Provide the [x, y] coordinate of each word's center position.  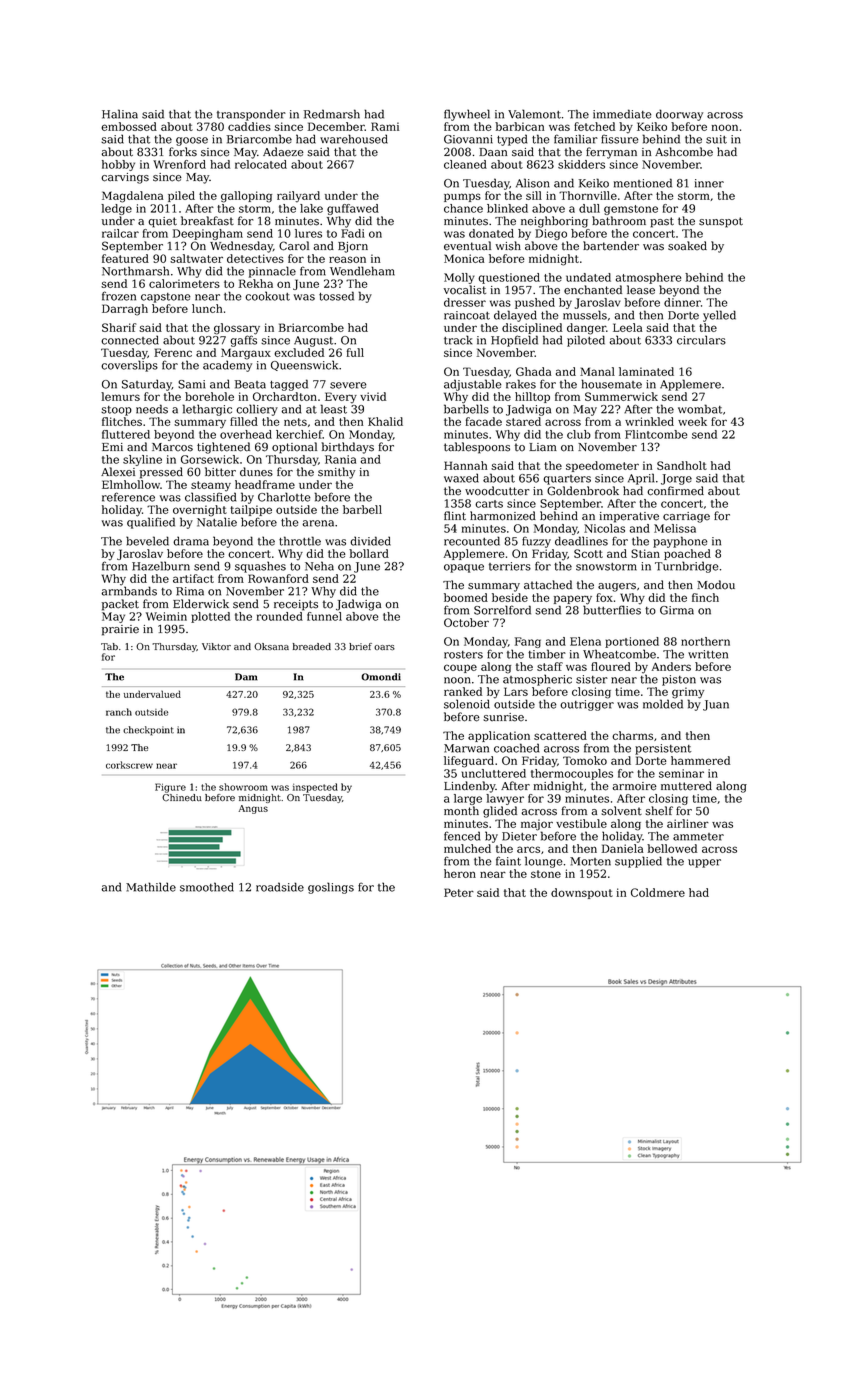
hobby [118, 165]
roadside [280, 887]
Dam [246, 677]
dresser [465, 302]
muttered [686, 786]
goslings [331, 888]
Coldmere [658, 892]
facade [484, 421]
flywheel [467, 115]
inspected [315, 788]
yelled [719, 316]
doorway [679, 115]
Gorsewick [210, 459]
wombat [700, 409]
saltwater [196, 258]
